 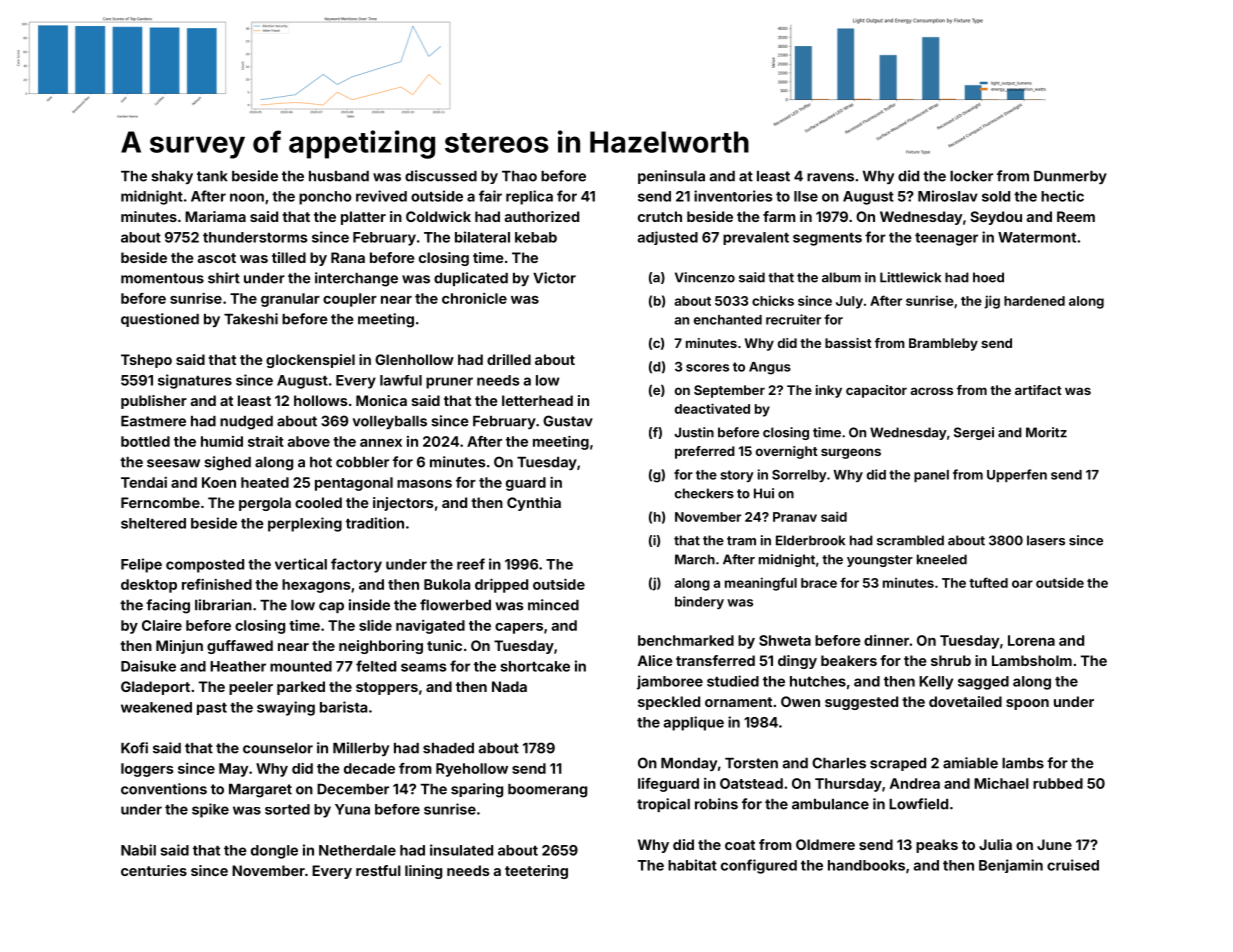 I want to click on insulated, so click(x=461, y=850).
